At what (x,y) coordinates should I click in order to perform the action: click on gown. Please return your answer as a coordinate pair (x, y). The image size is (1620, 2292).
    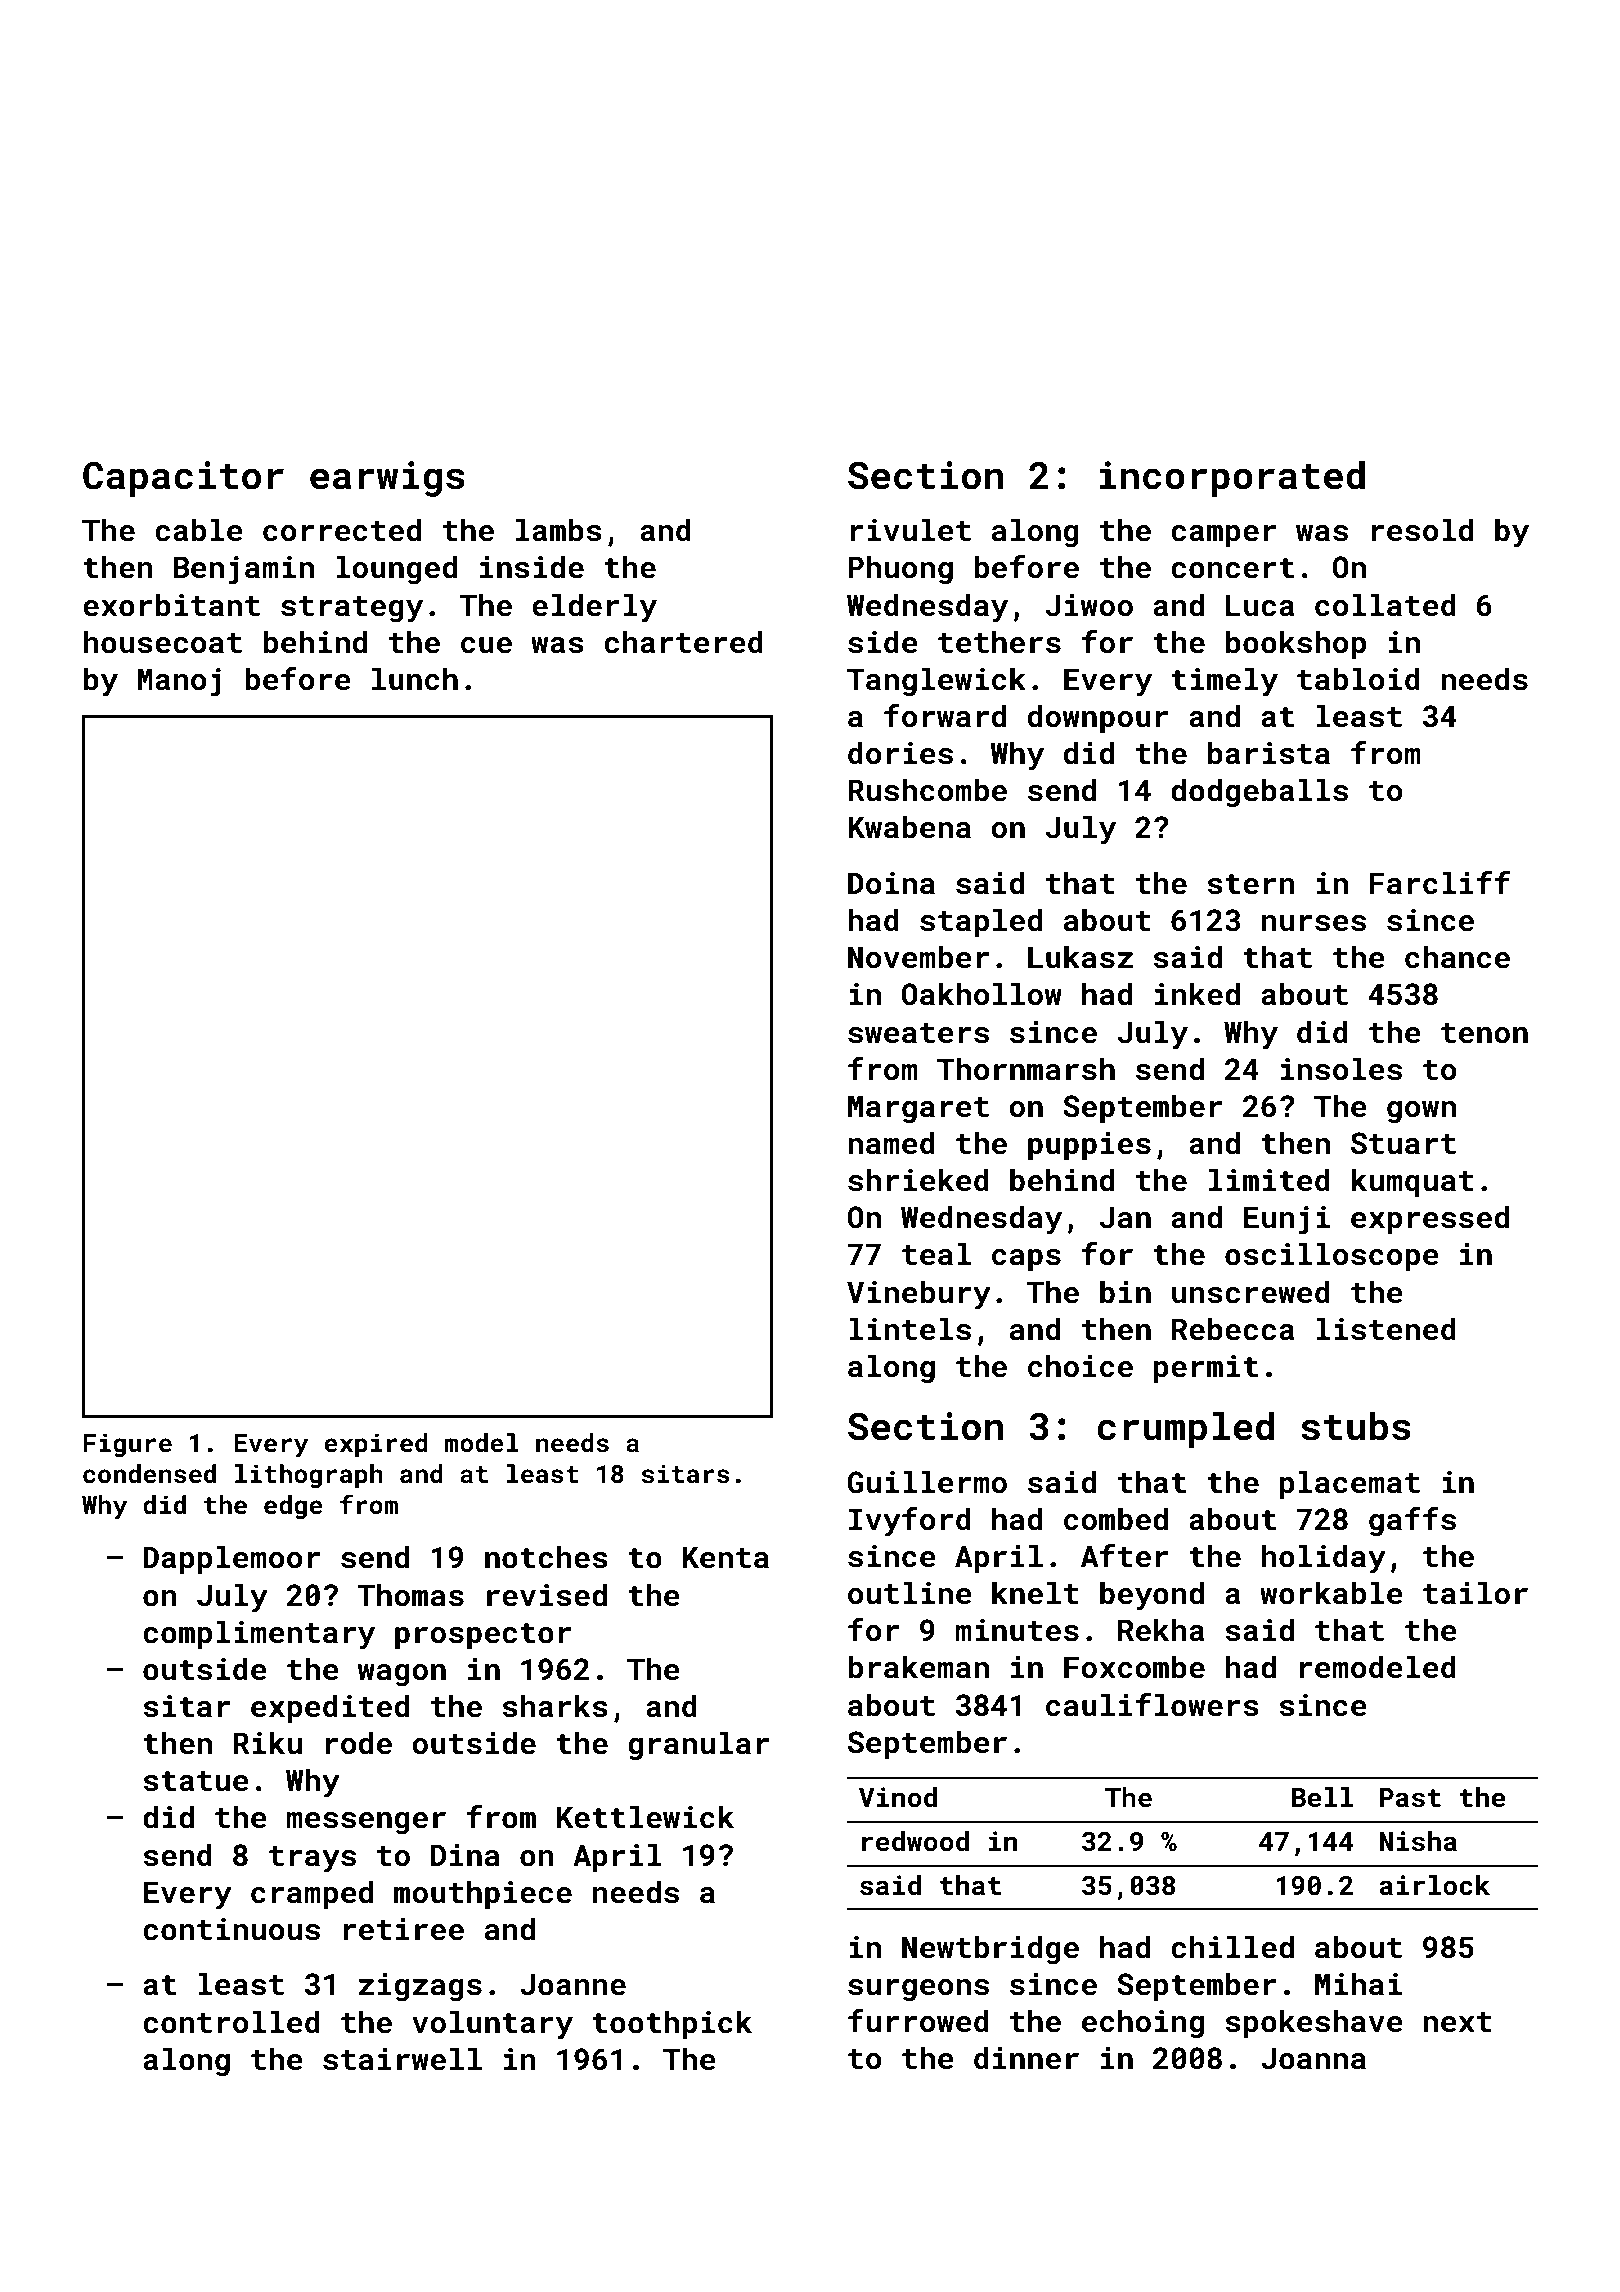
    Looking at the image, I should click on (1421, 1112).
